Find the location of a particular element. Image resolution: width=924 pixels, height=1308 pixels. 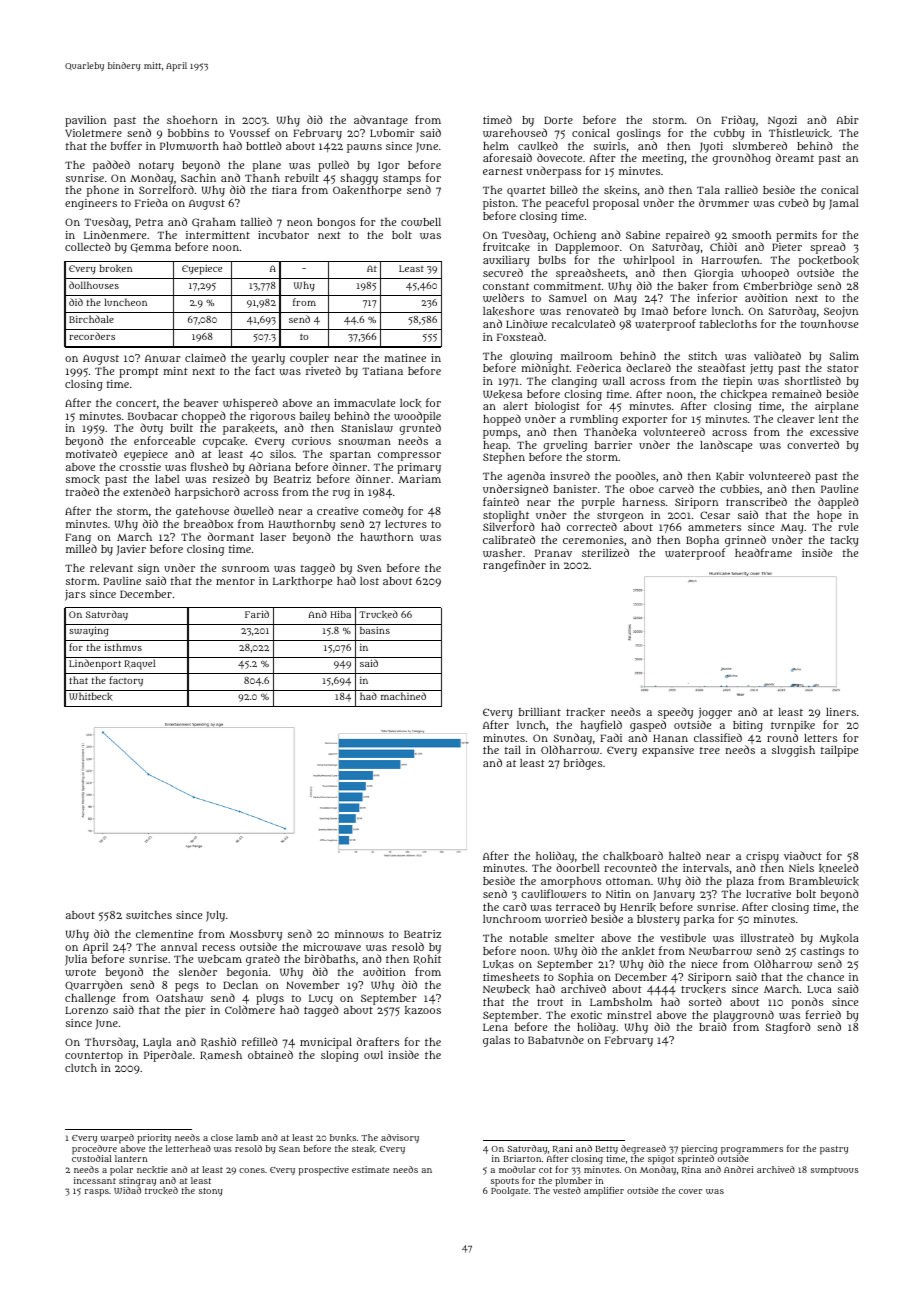

brilliant is located at coordinates (540, 712).
